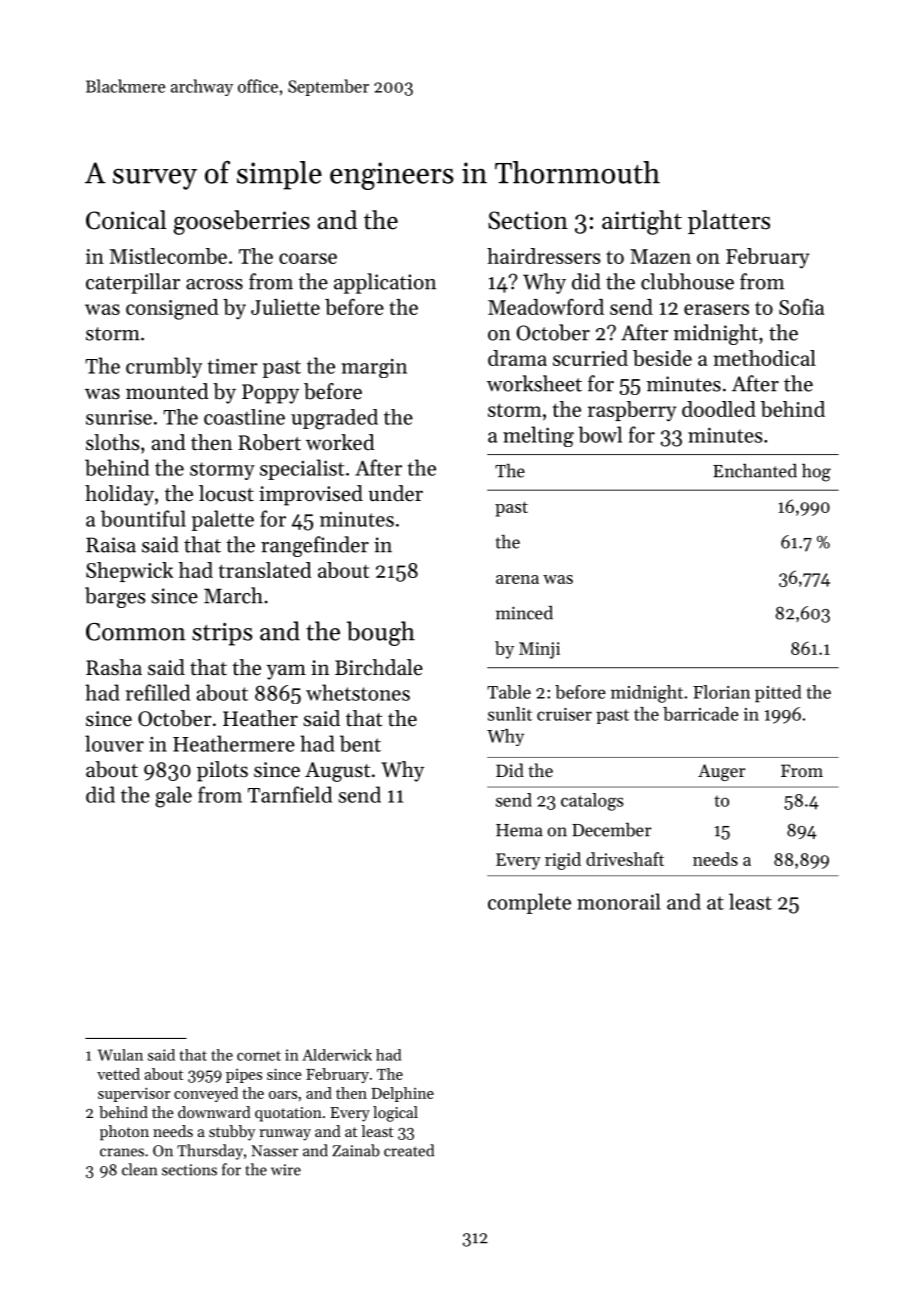 This image has width=924, height=1311. I want to click on Hema, so click(519, 830).
